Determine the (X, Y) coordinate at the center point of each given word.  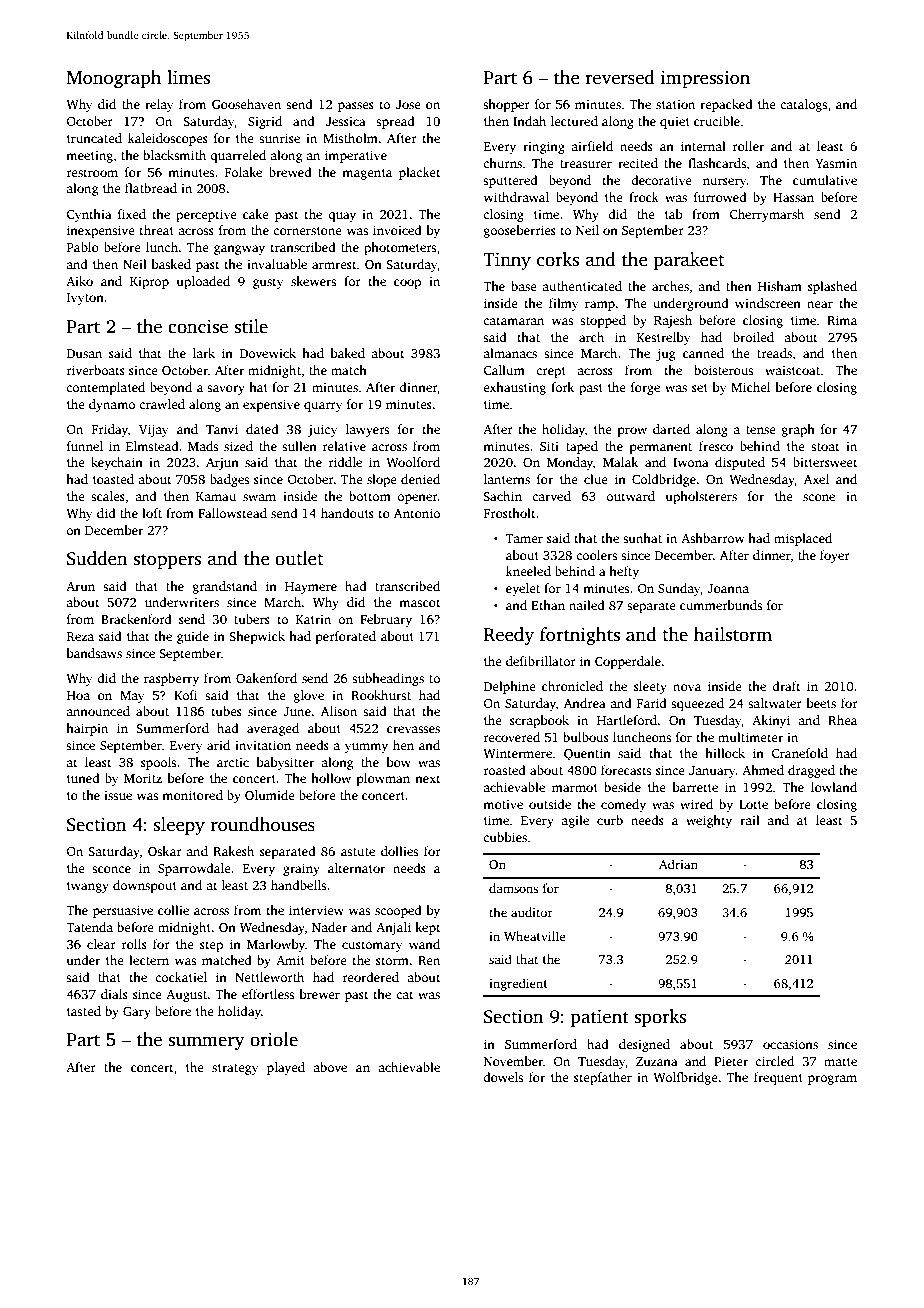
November (513, 1061)
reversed (620, 77)
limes (188, 77)
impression (705, 79)
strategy (235, 1069)
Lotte (753, 804)
